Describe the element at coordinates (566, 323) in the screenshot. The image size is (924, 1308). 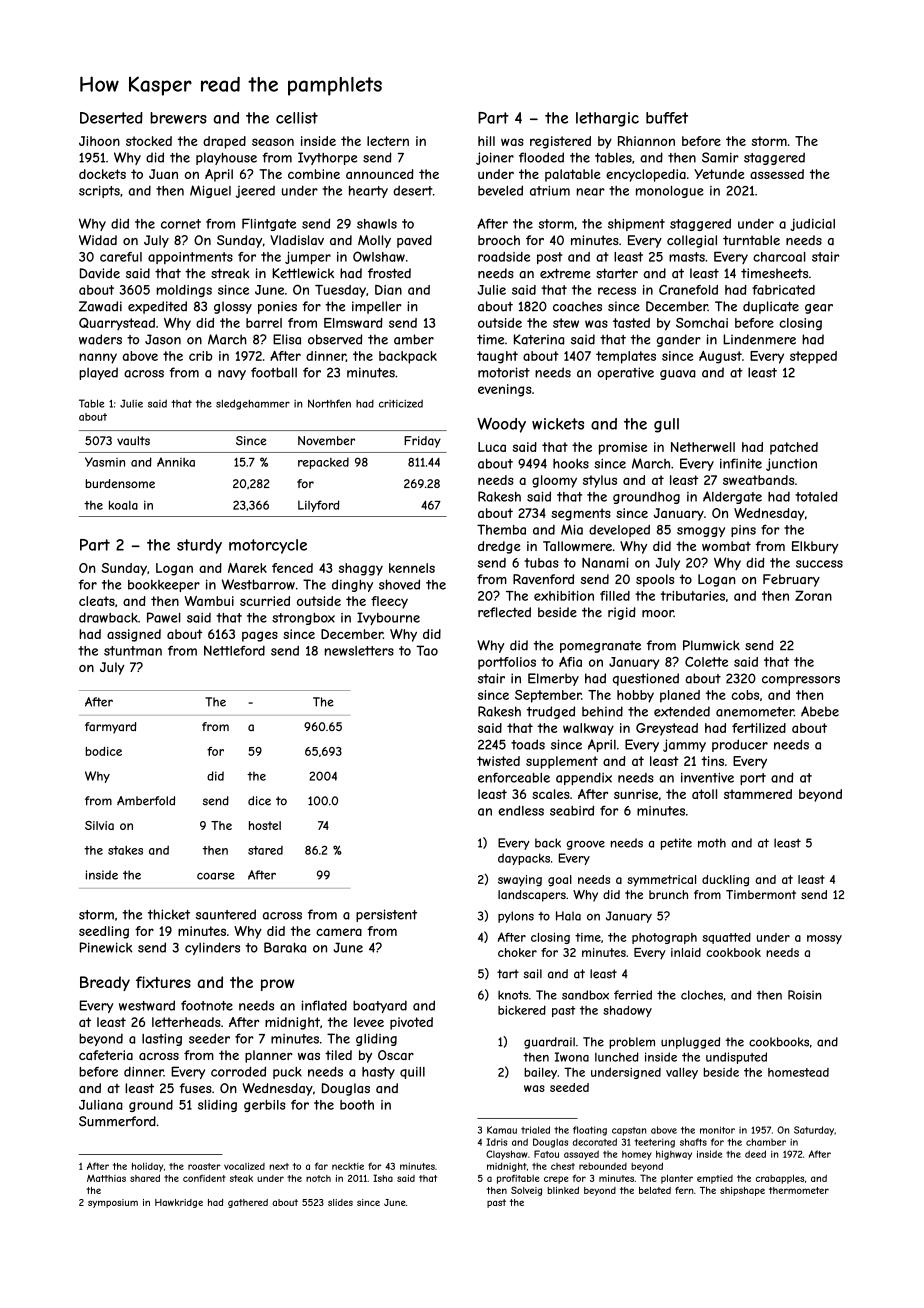
I see `stew` at that location.
